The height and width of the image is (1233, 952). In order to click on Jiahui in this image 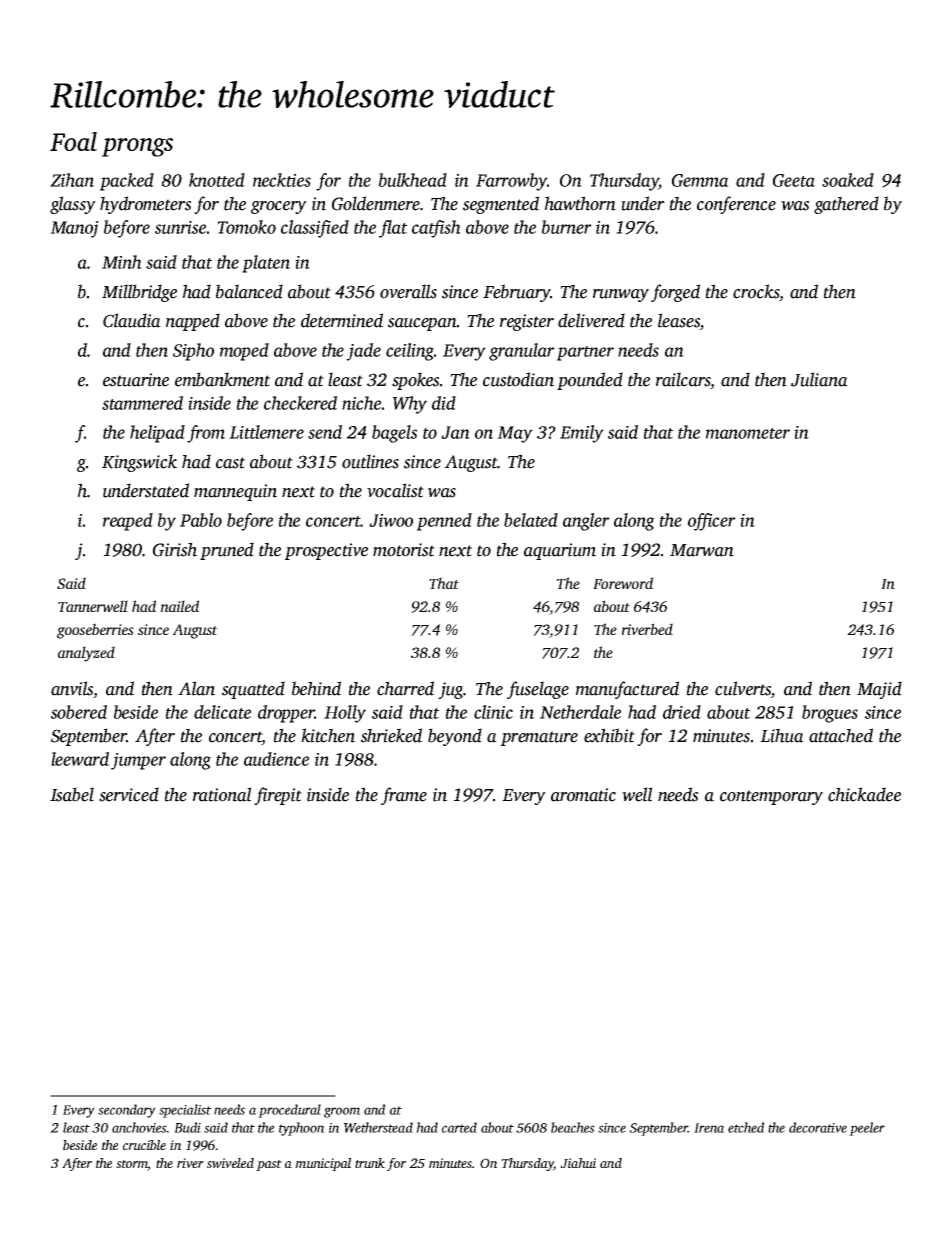, I will do `click(578, 1163)`.
